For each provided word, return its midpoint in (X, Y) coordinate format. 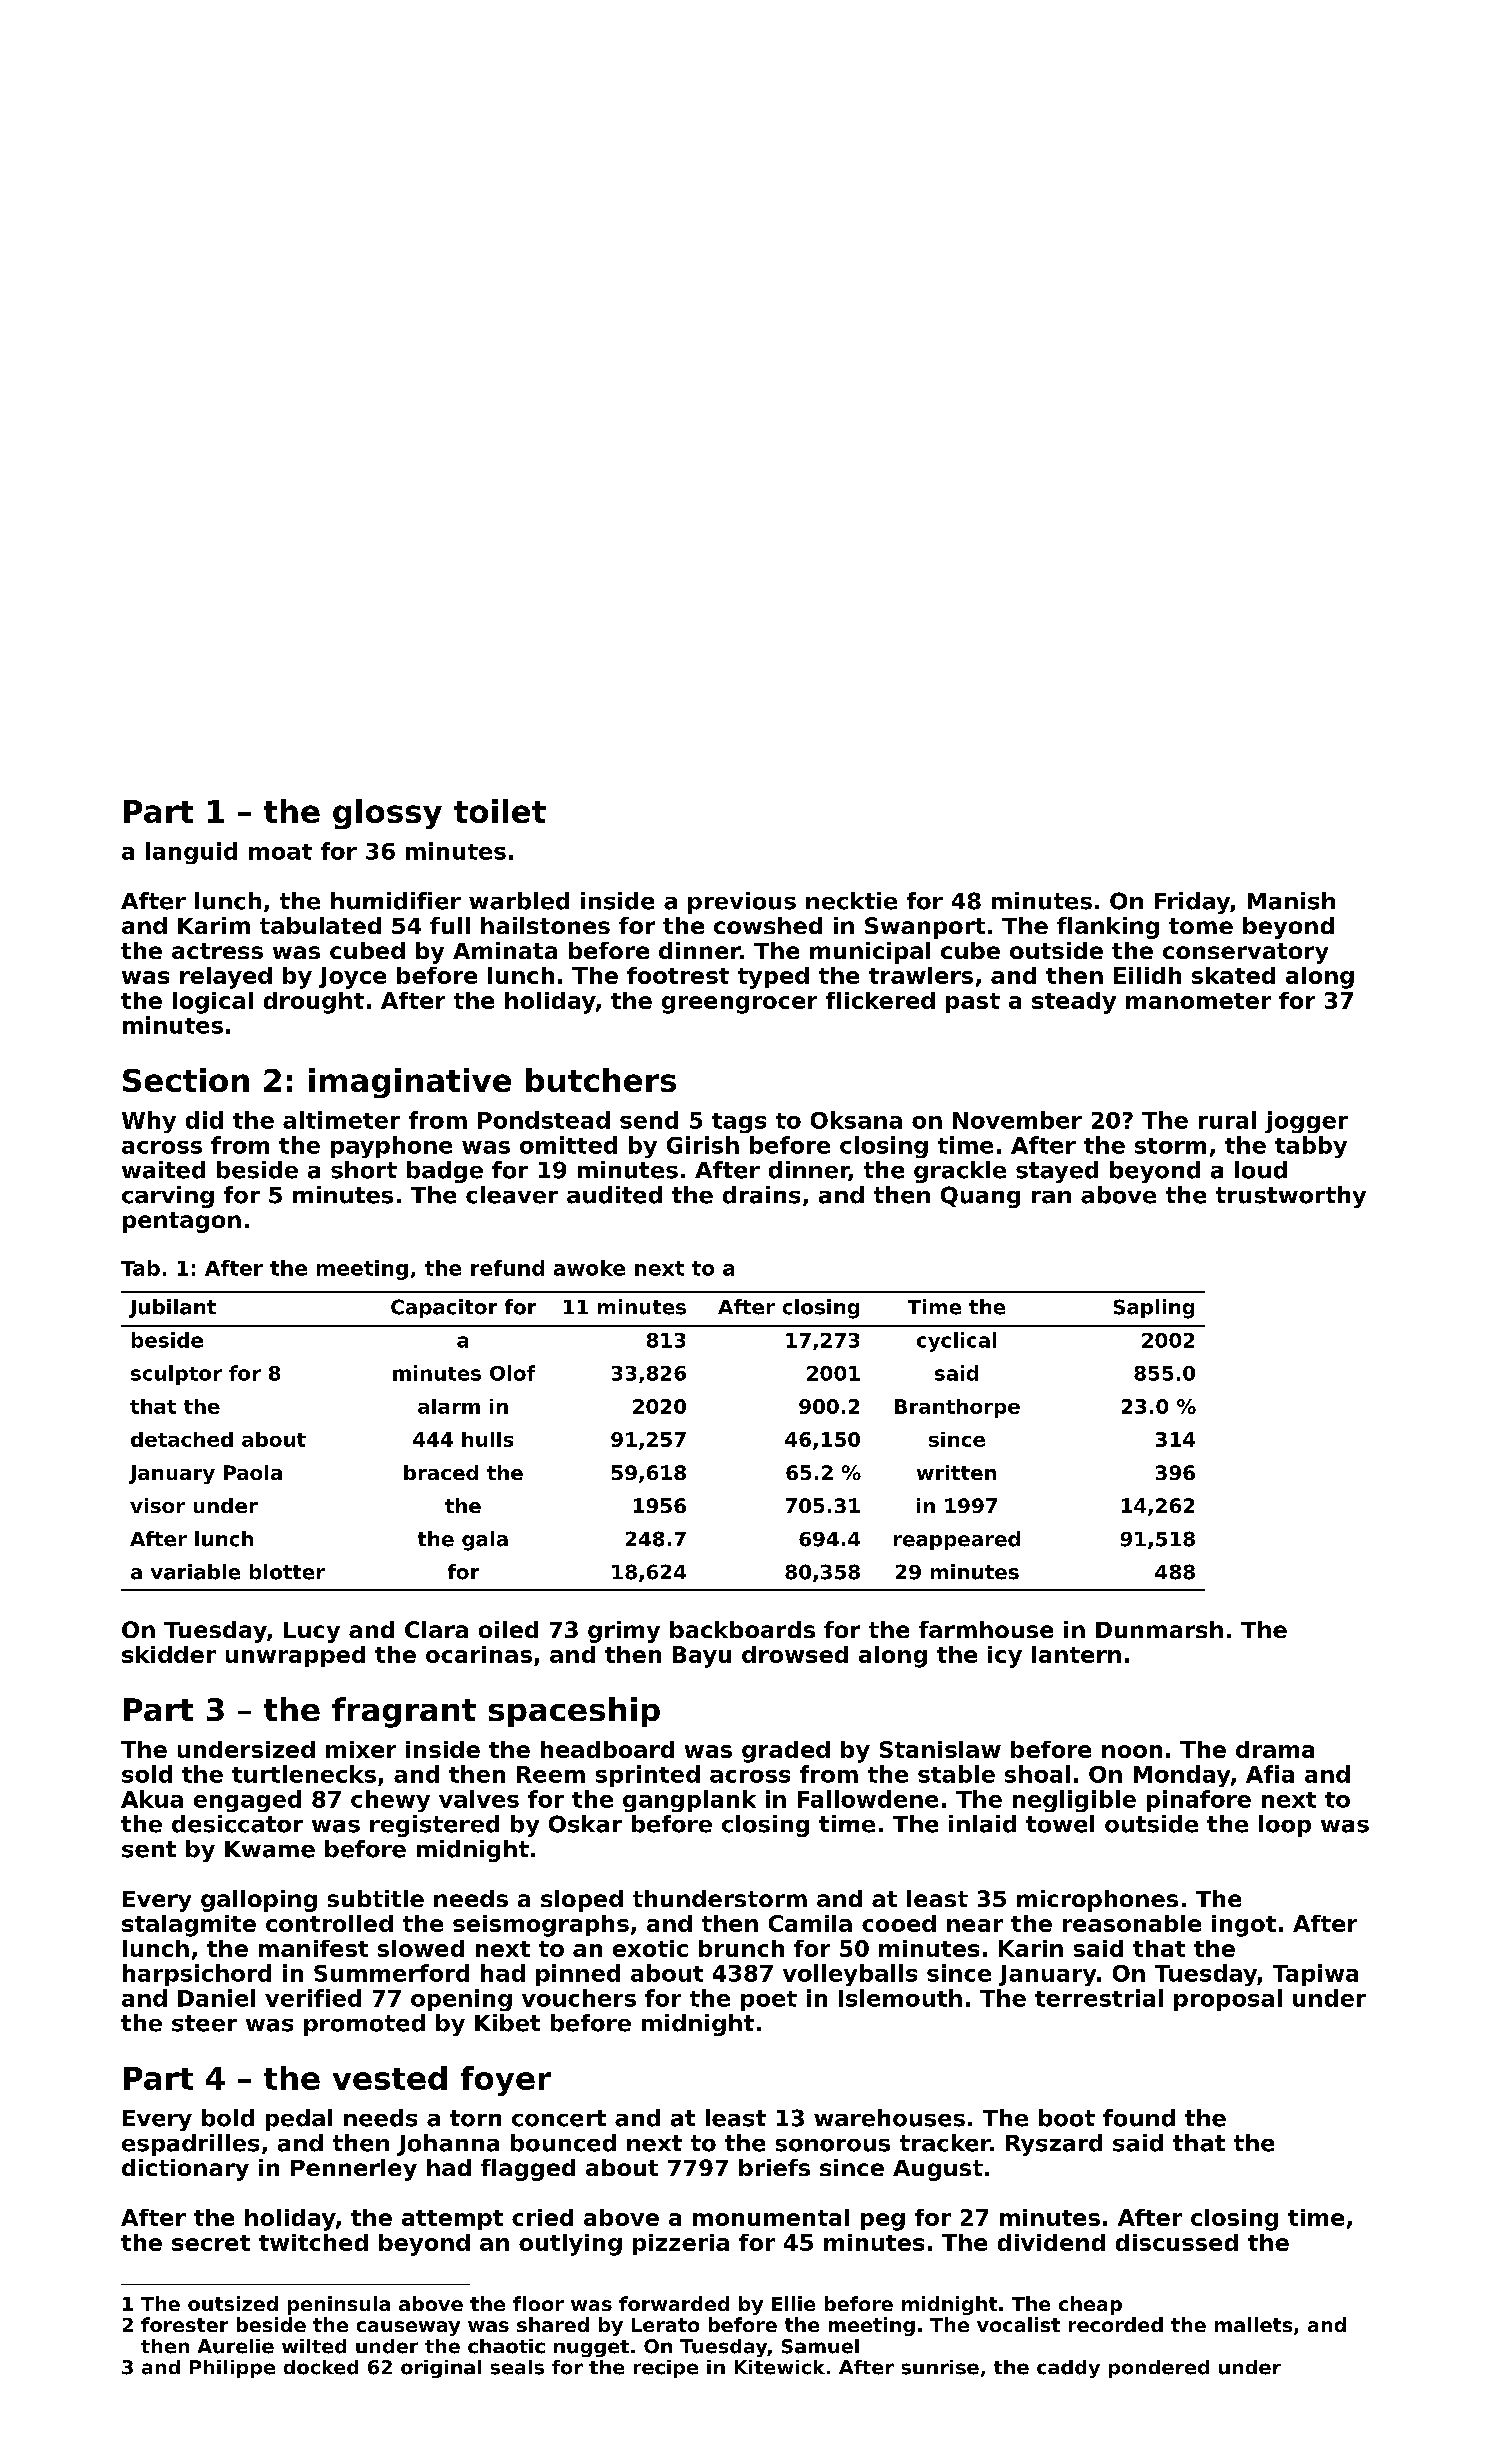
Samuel (820, 2346)
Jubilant (172, 1308)
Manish (1291, 901)
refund (507, 1268)
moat (280, 852)
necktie (851, 901)
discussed (1177, 2242)
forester (184, 2324)
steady (1074, 1003)
